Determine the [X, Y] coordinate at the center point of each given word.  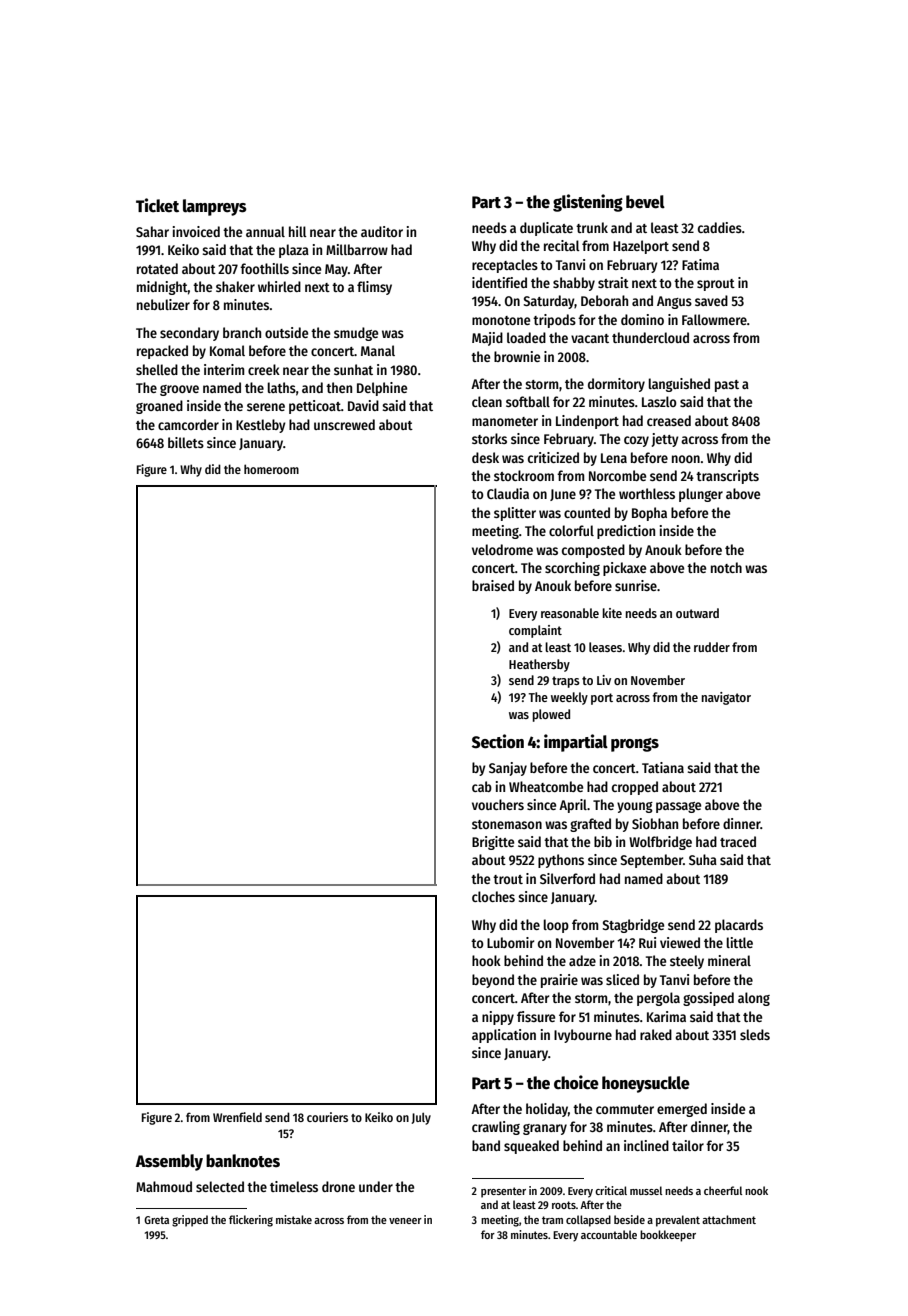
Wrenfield [237, 1117]
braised [493, 585]
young [635, 807]
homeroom [271, 469]
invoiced [196, 231]
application [504, 1036]
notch [726, 567]
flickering [251, 1221]
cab [482, 786]
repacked [162, 352]
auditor [382, 231]
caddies [720, 227]
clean [487, 401]
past [727, 386]
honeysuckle [646, 1084]
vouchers [498, 804]
